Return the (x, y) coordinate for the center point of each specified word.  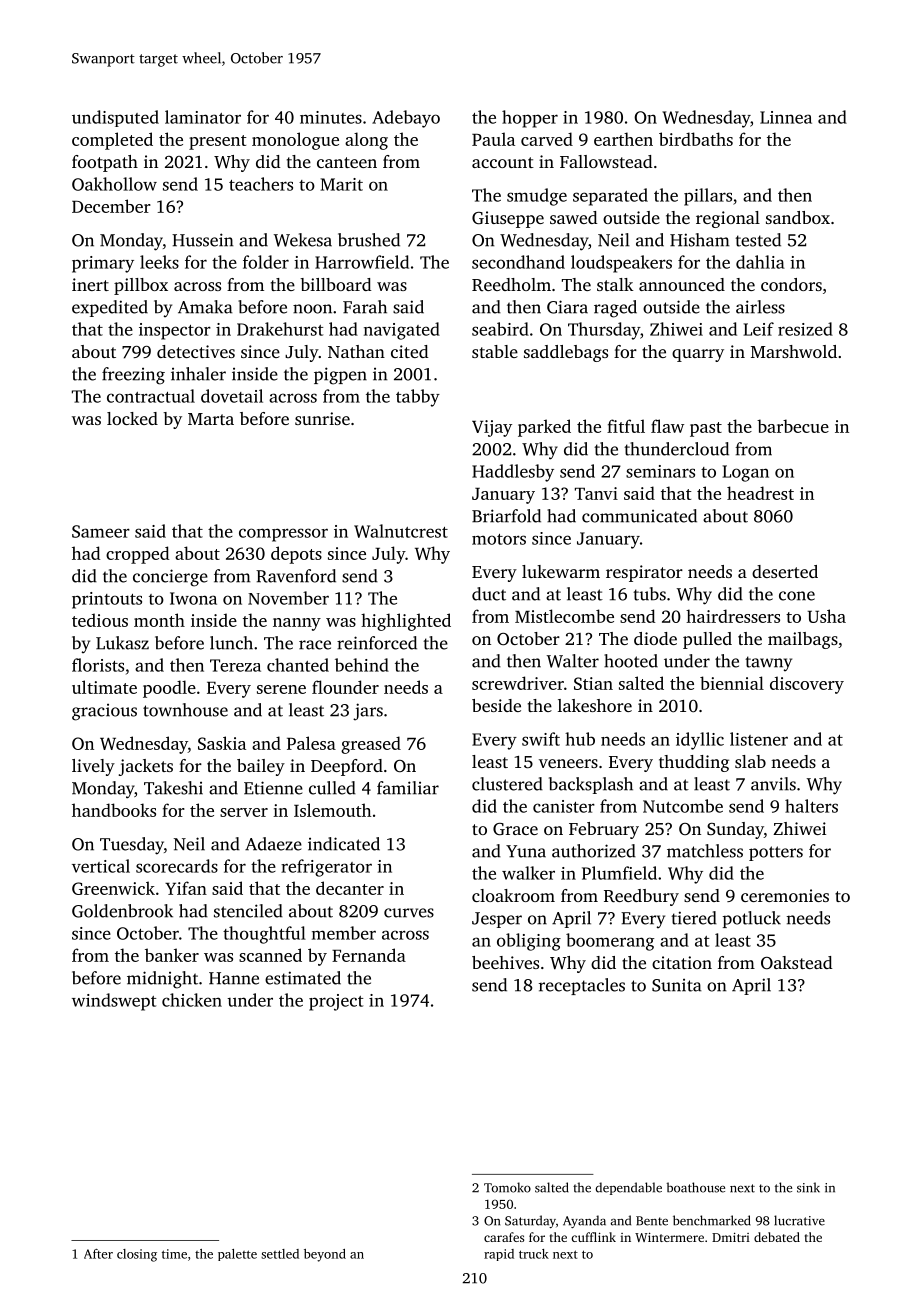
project (336, 1002)
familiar (408, 788)
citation (682, 962)
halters (811, 806)
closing (137, 1255)
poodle (169, 689)
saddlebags (566, 353)
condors (791, 284)
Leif (758, 329)
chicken (192, 1000)
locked (132, 418)
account (503, 162)
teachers (261, 184)
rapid (499, 1255)
